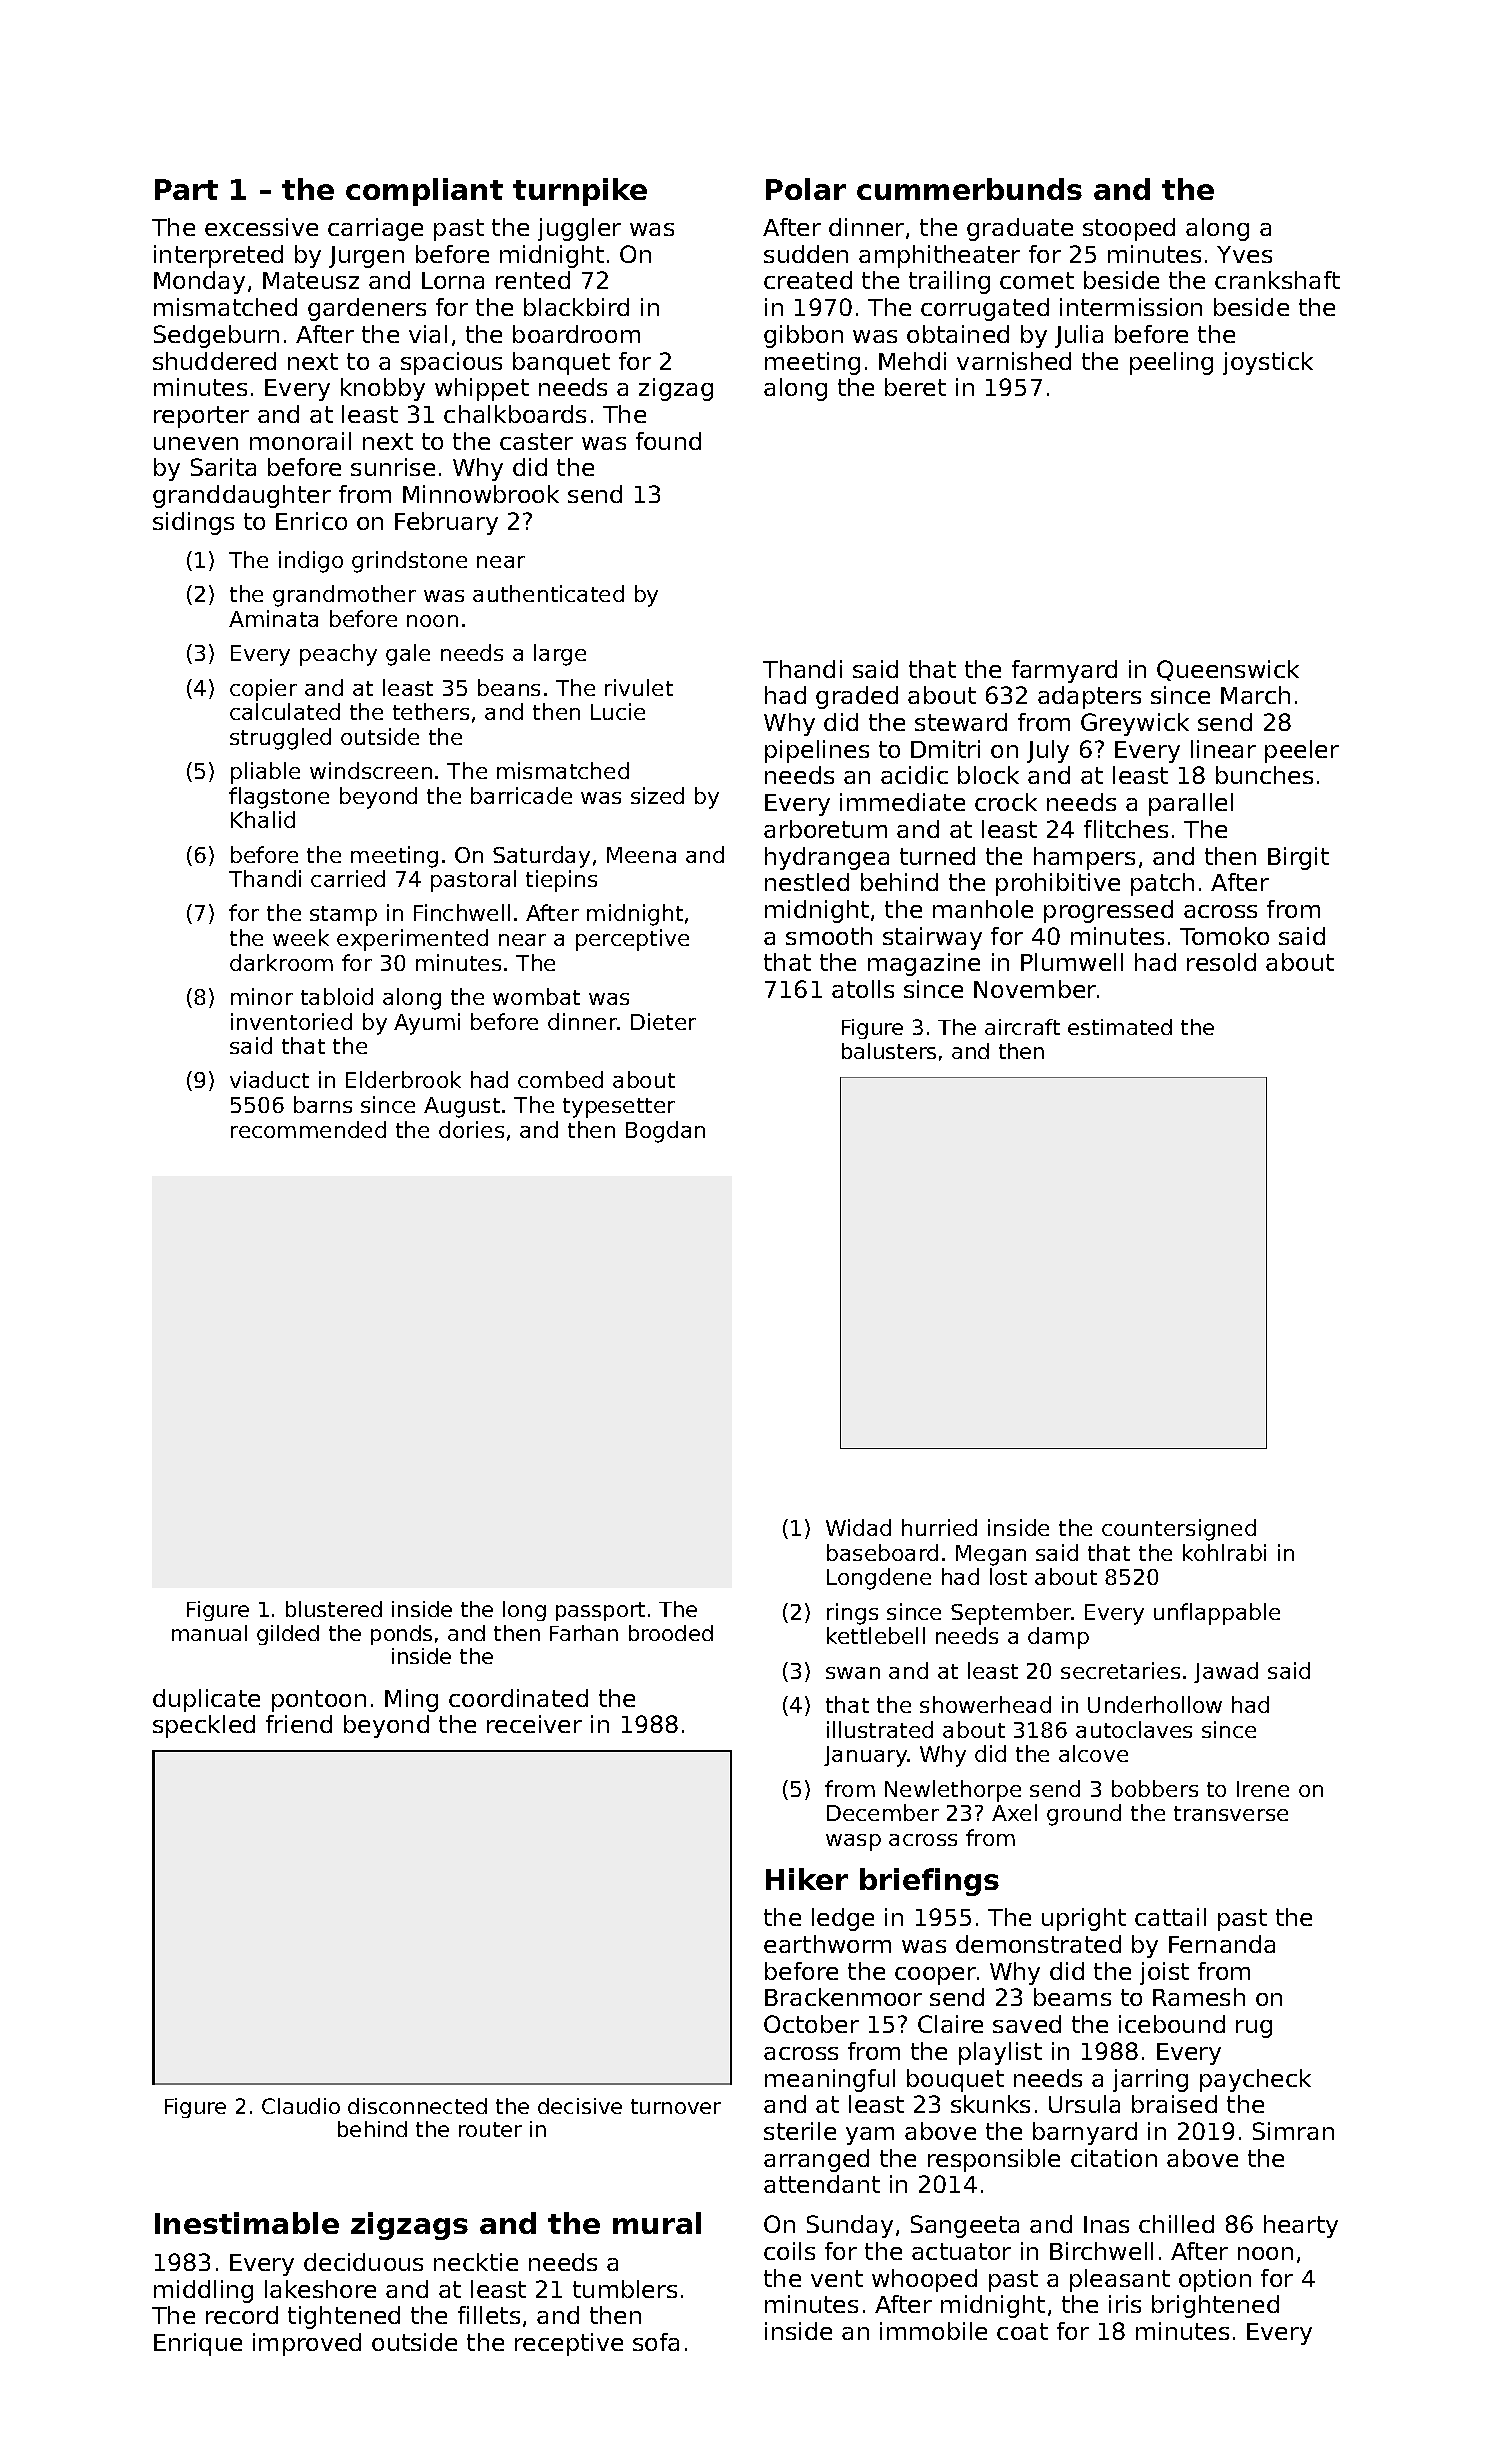  I want to click on responsible, so click(994, 2160).
